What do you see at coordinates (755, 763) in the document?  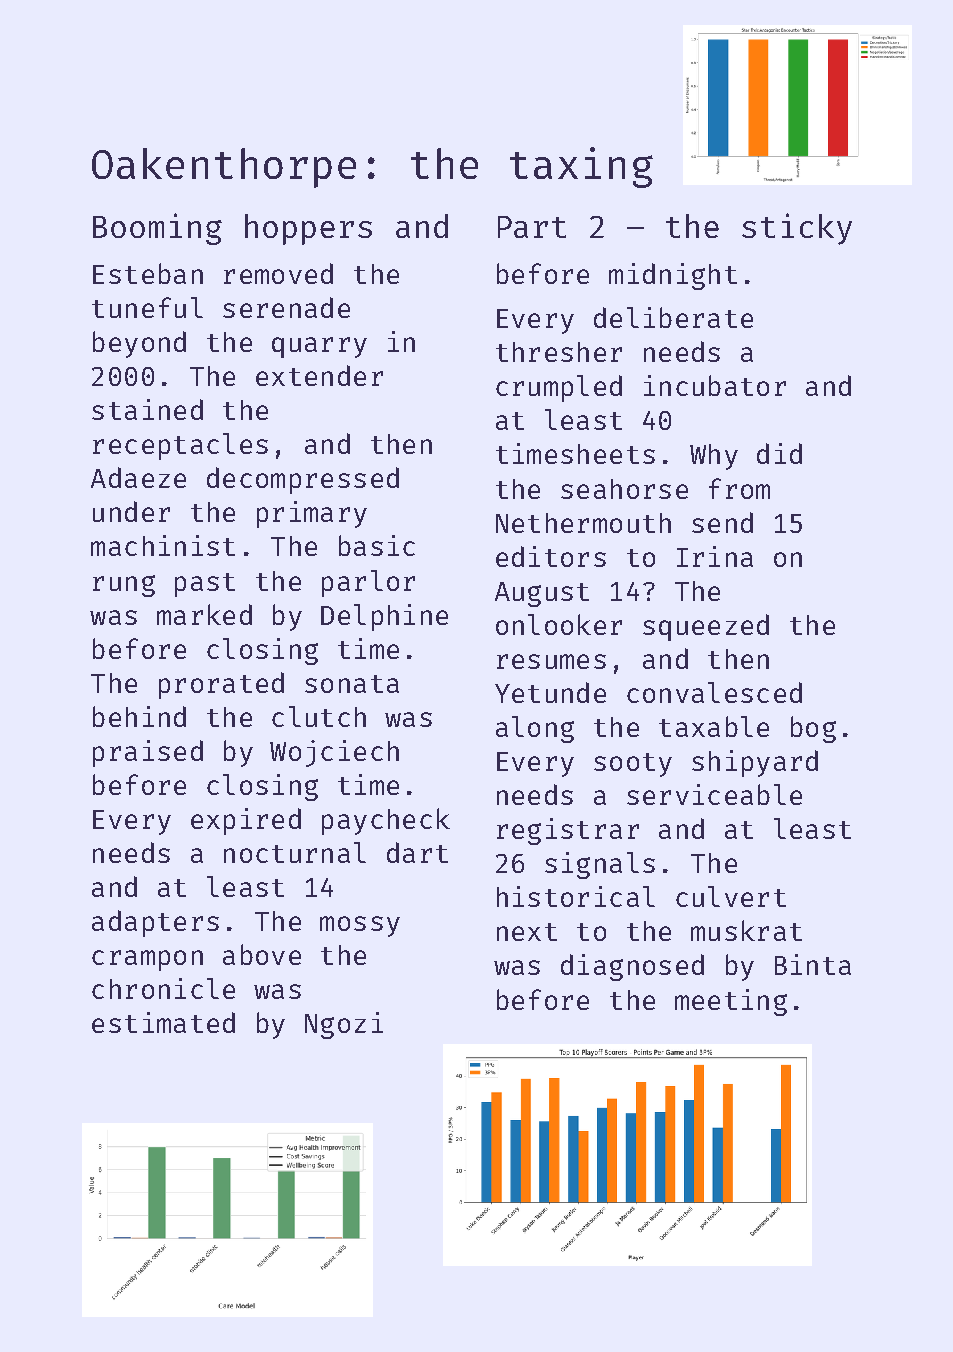 I see `shipyard` at bounding box center [755, 763].
